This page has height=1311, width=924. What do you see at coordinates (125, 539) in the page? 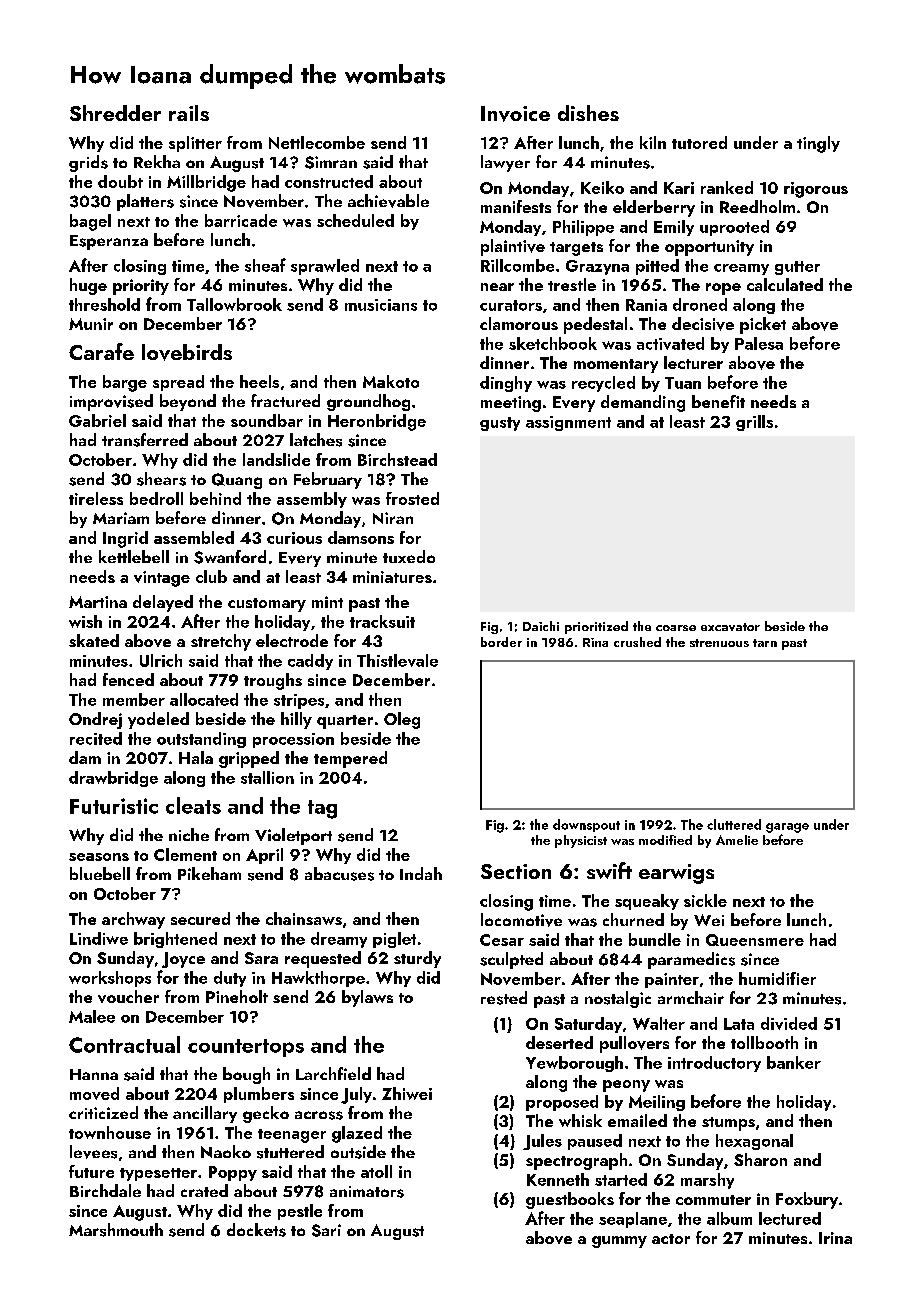
I see `Ingrid` at bounding box center [125, 539].
